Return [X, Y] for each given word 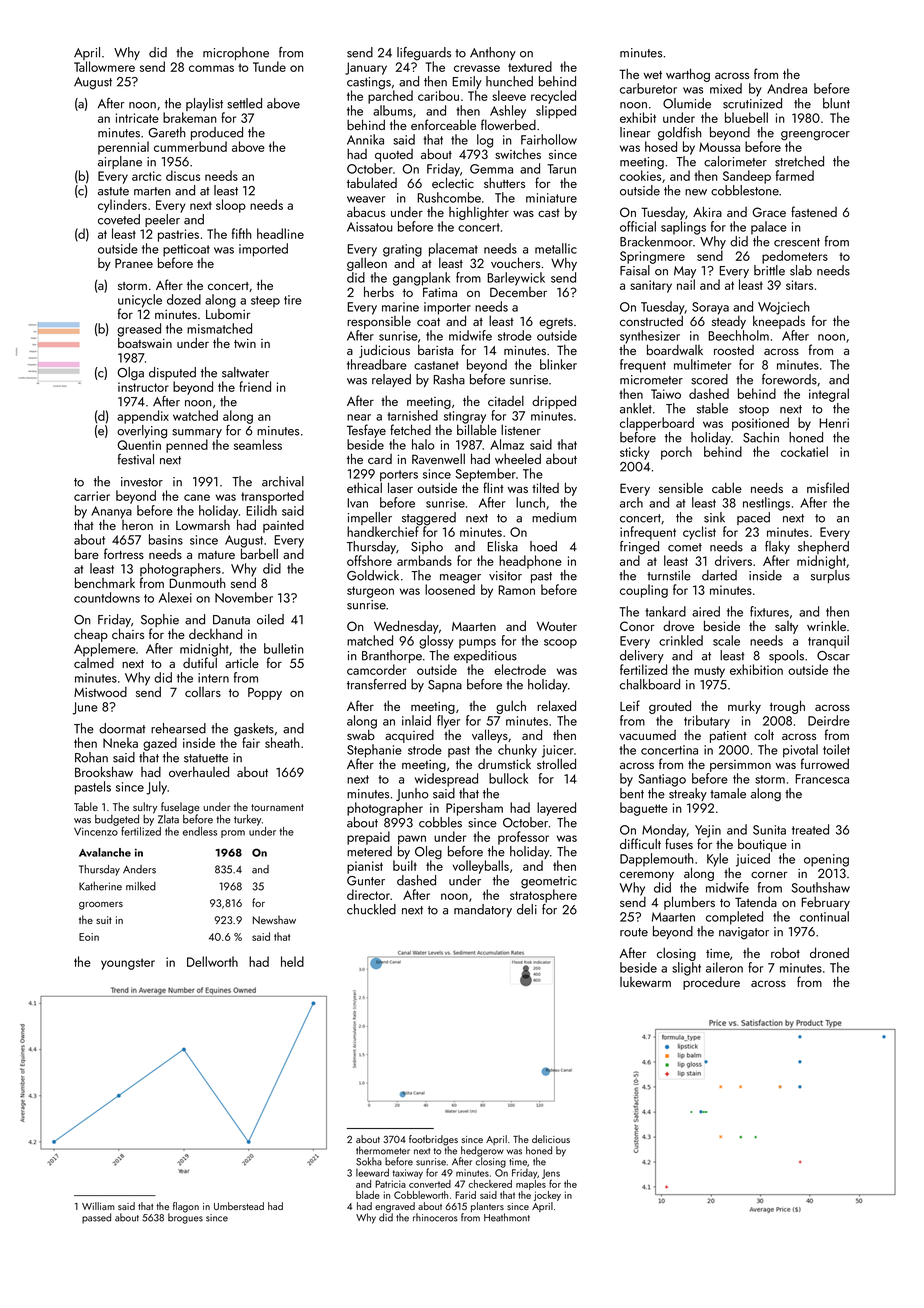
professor [523, 838]
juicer [558, 751]
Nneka [120, 742]
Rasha [449, 379]
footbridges [433, 1140]
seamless [258, 444]
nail [686, 284]
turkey [247, 820]
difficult [640, 843]
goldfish [680, 134]
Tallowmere [104, 66]
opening [826, 860]
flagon [186, 1207]
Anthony [493, 53]
